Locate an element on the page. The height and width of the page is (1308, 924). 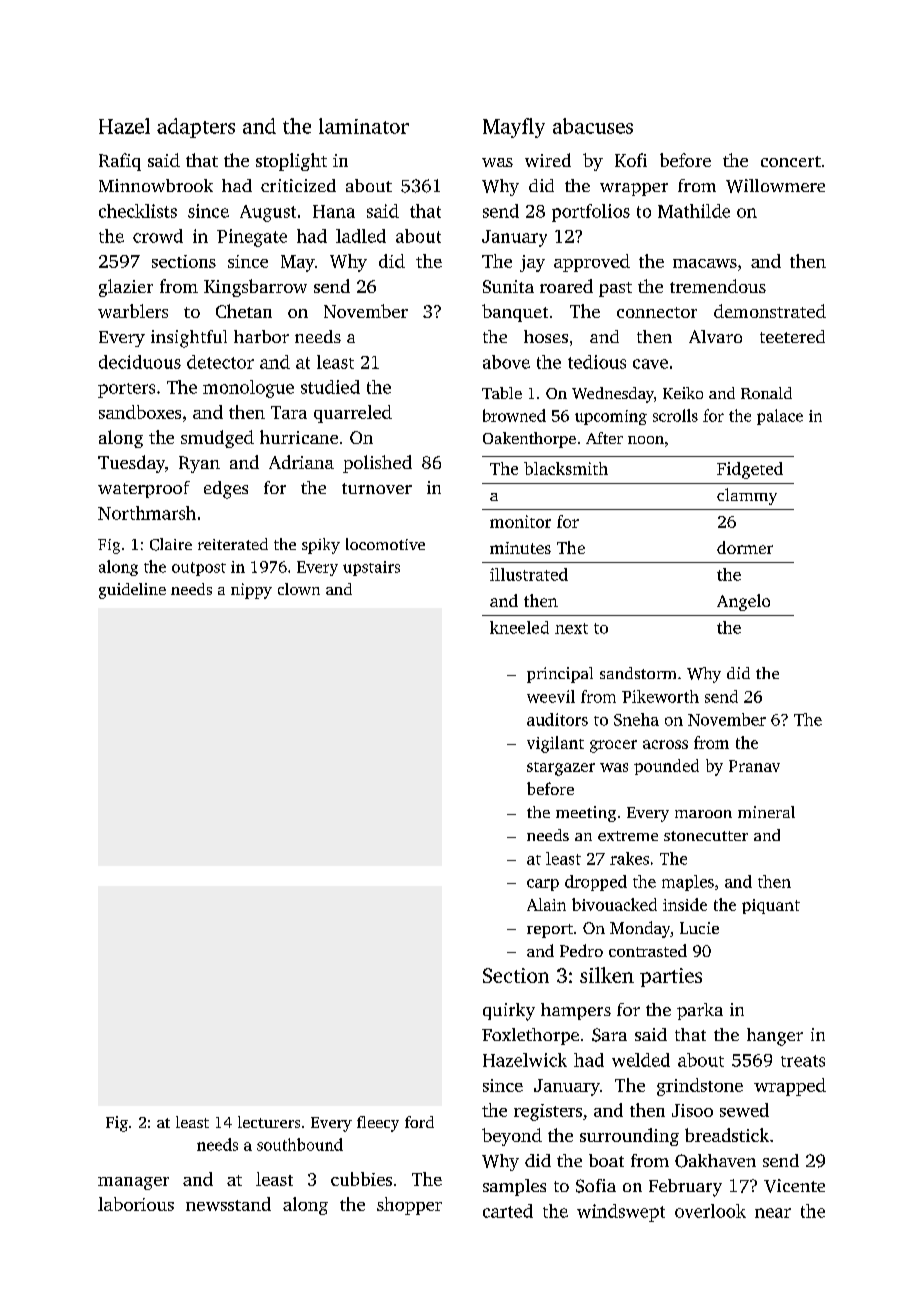
overlook is located at coordinates (710, 1211).
